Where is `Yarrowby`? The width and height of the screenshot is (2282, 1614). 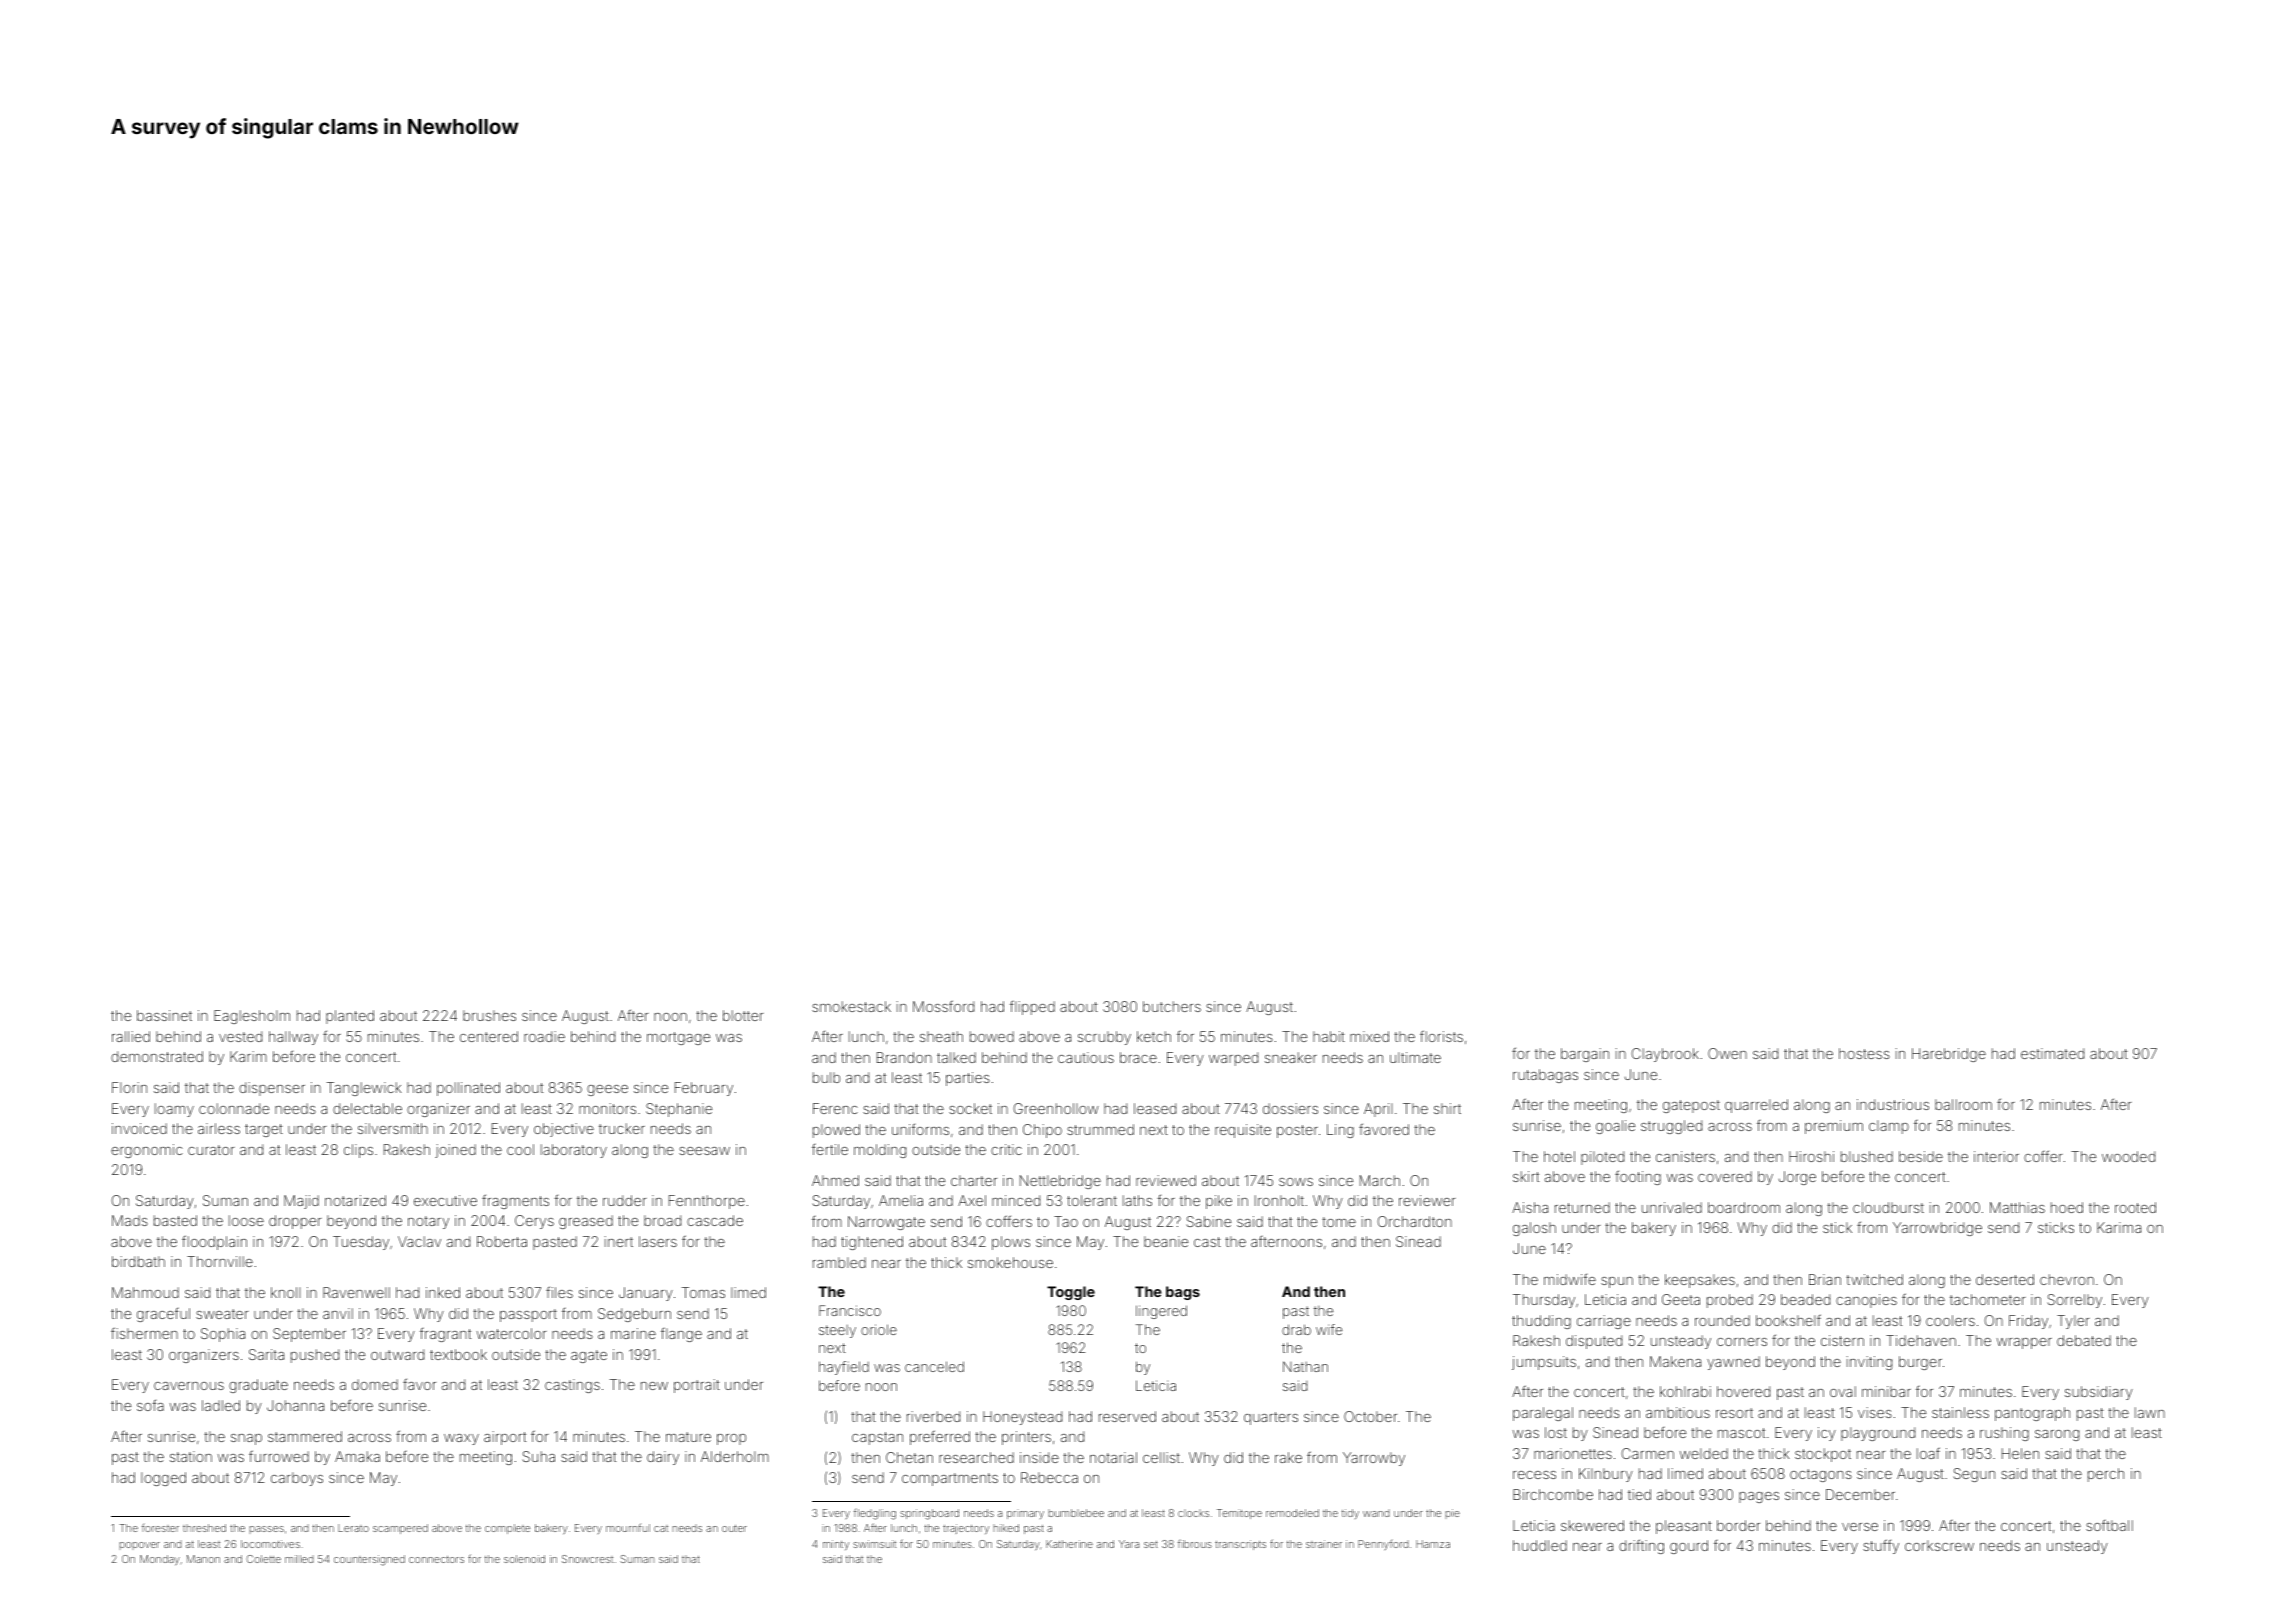
Yarrowby is located at coordinates (1374, 1459).
